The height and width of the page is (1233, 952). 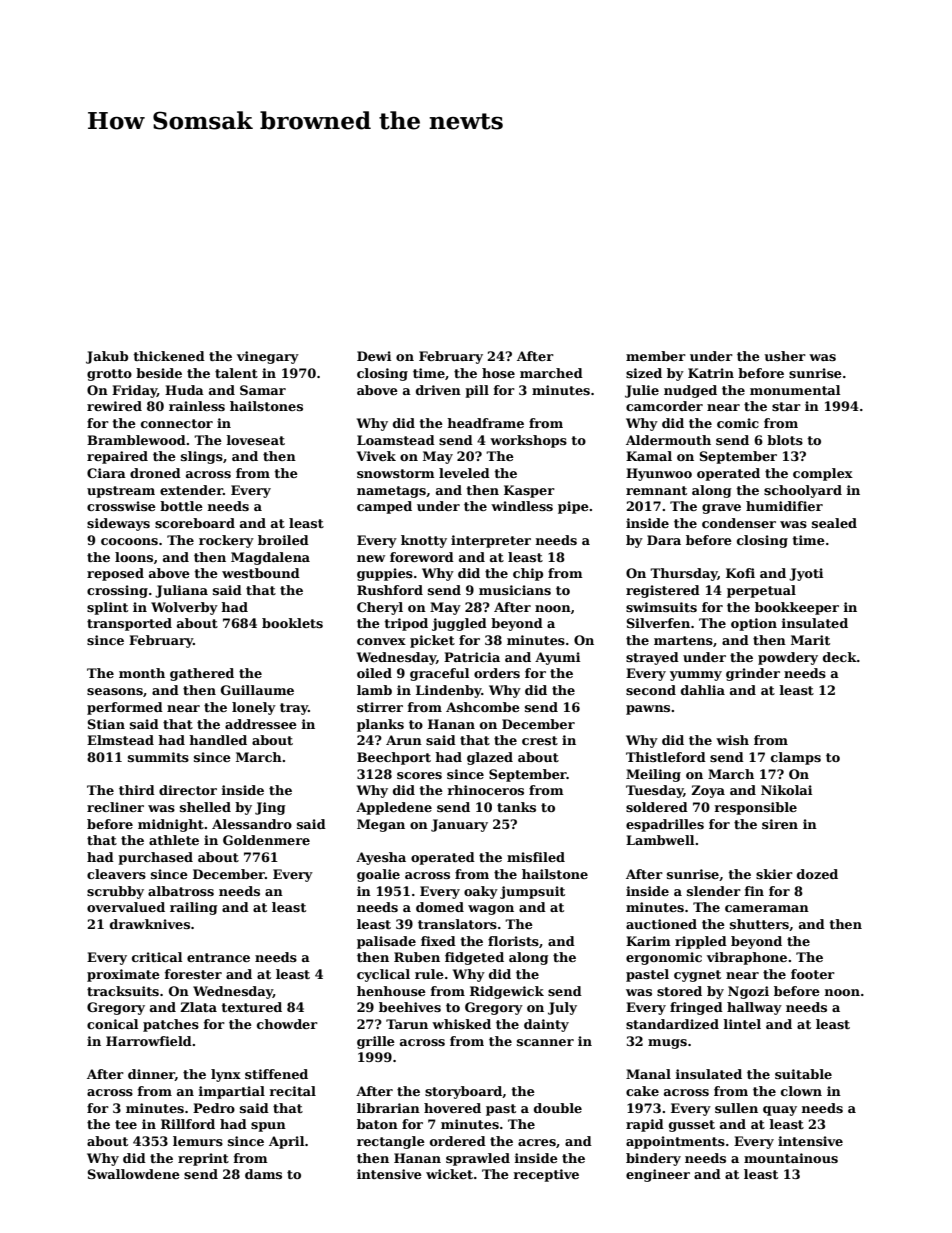 What do you see at coordinates (126, 907) in the page?
I see `overvalued` at bounding box center [126, 907].
